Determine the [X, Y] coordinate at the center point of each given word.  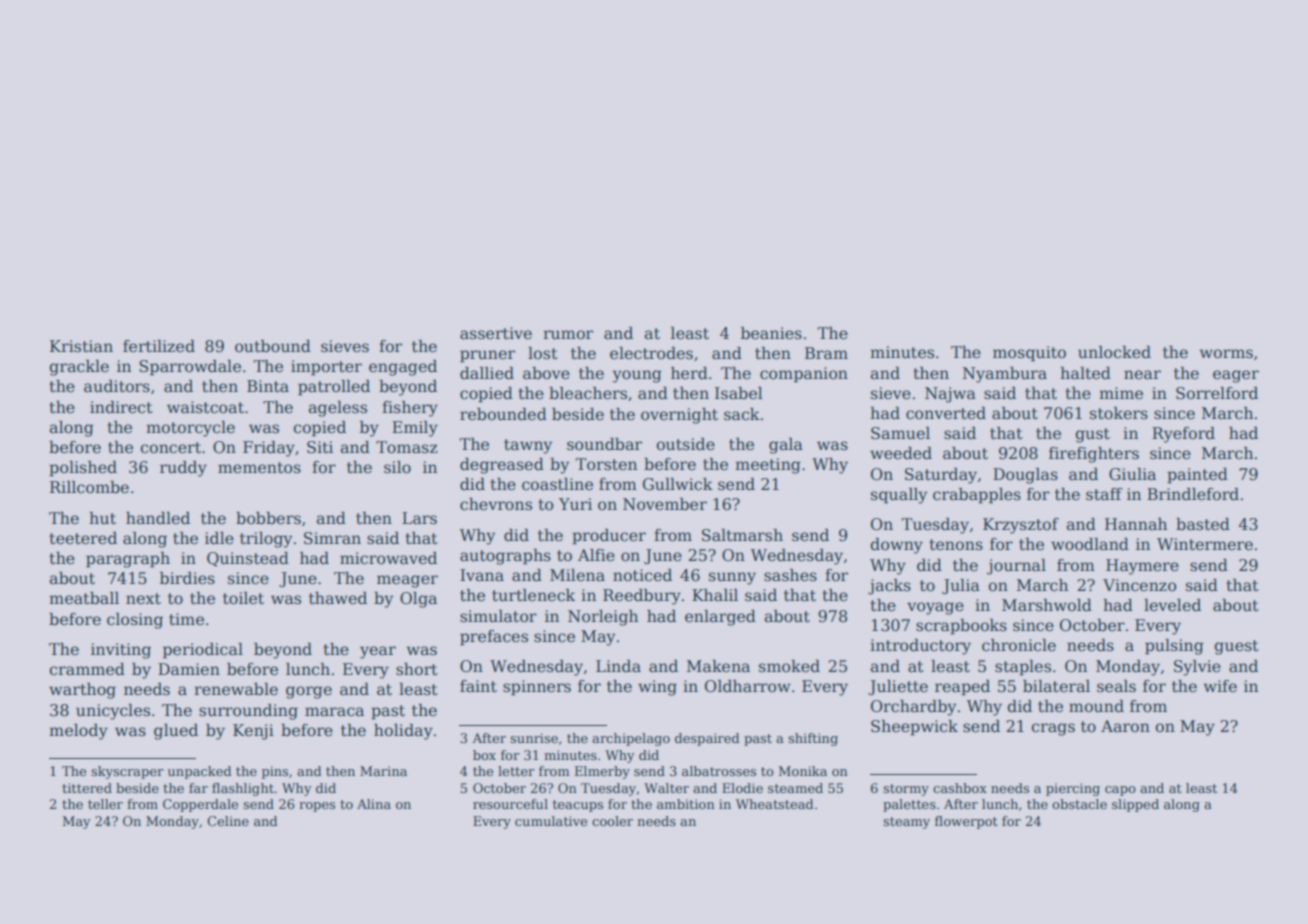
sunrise [534, 738]
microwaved [388, 558]
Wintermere [1205, 544]
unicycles [113, 712]
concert [171, 448]
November [665, 504]
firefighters [1094, 455]
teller [105, 804]
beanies [771, 333]
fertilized [159, 346]
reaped [962, 688]
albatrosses [719, 771]
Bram [826, 353]
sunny [732, 578]
